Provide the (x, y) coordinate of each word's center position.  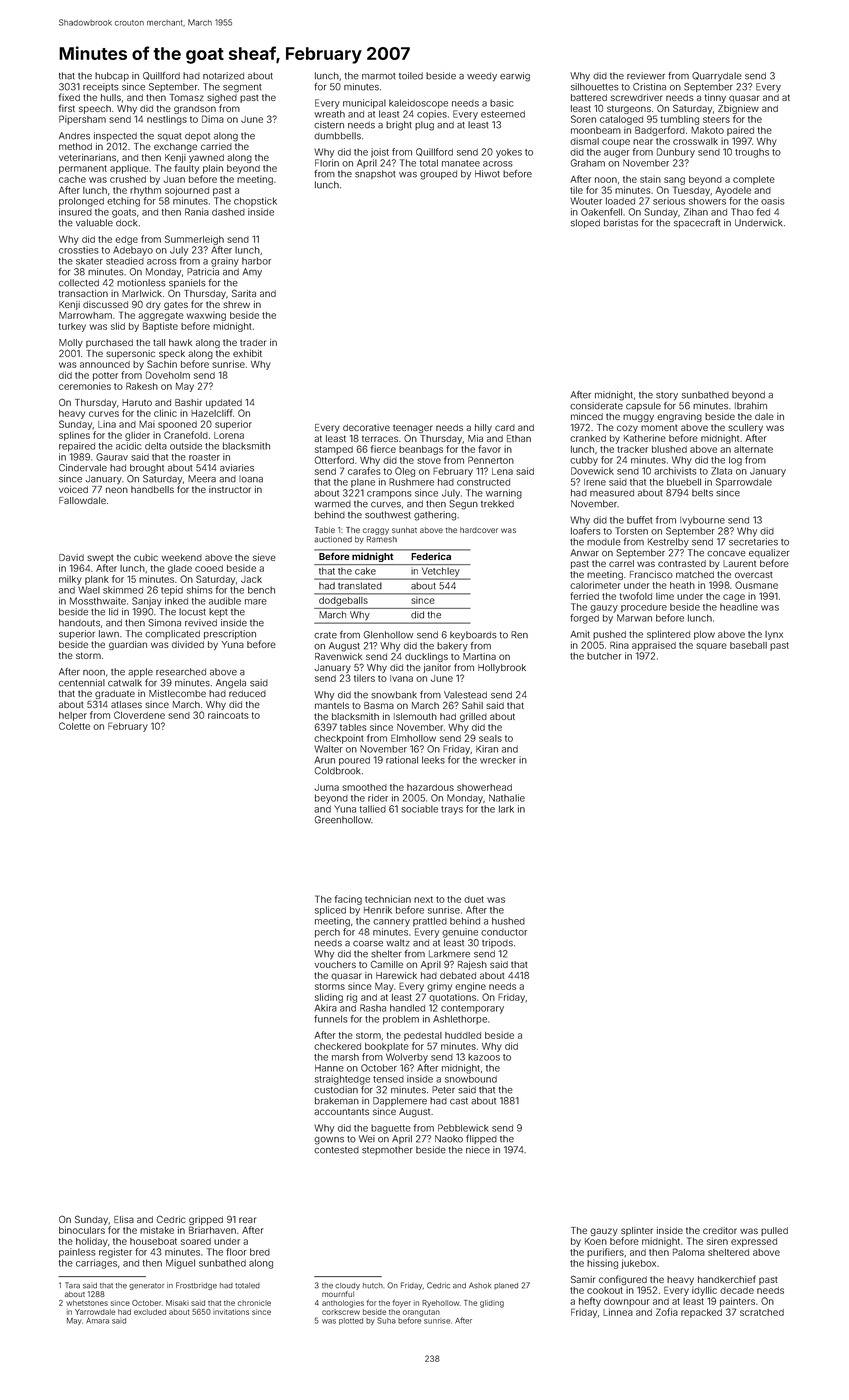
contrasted (682, 563)
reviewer (646, 76)
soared (196, 1241)
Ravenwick (338, 656)
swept (100, 559)
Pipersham (82, 120)
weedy (482, 77)
